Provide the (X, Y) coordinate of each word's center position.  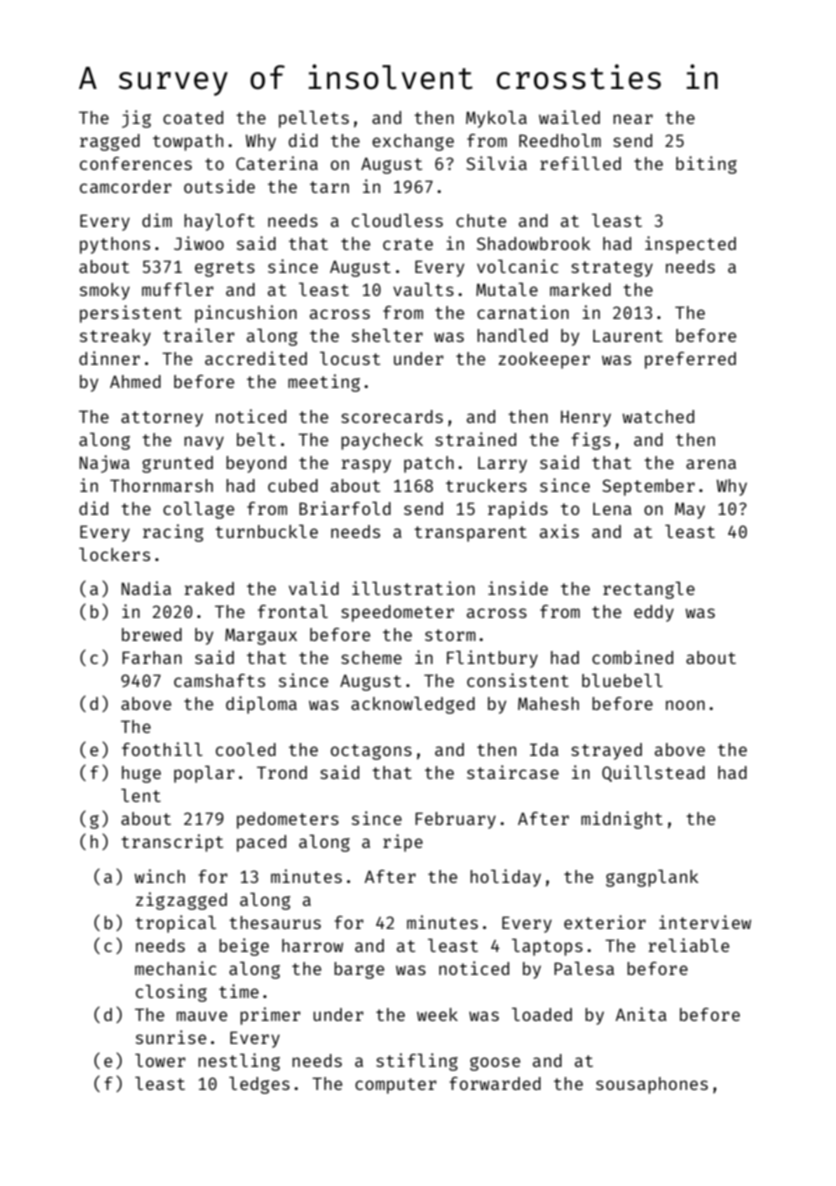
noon (685, 705)
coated (193, 117)
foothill (162, 749)
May (690, 510)
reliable (688, 945)
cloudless (397, 220)
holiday (505, 878)
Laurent (628, 336)
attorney (162, 419)
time (239, 991)
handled (512, 335)
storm (450, 635)
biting (706, 165)
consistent (518, 680)
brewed (152, 634)
